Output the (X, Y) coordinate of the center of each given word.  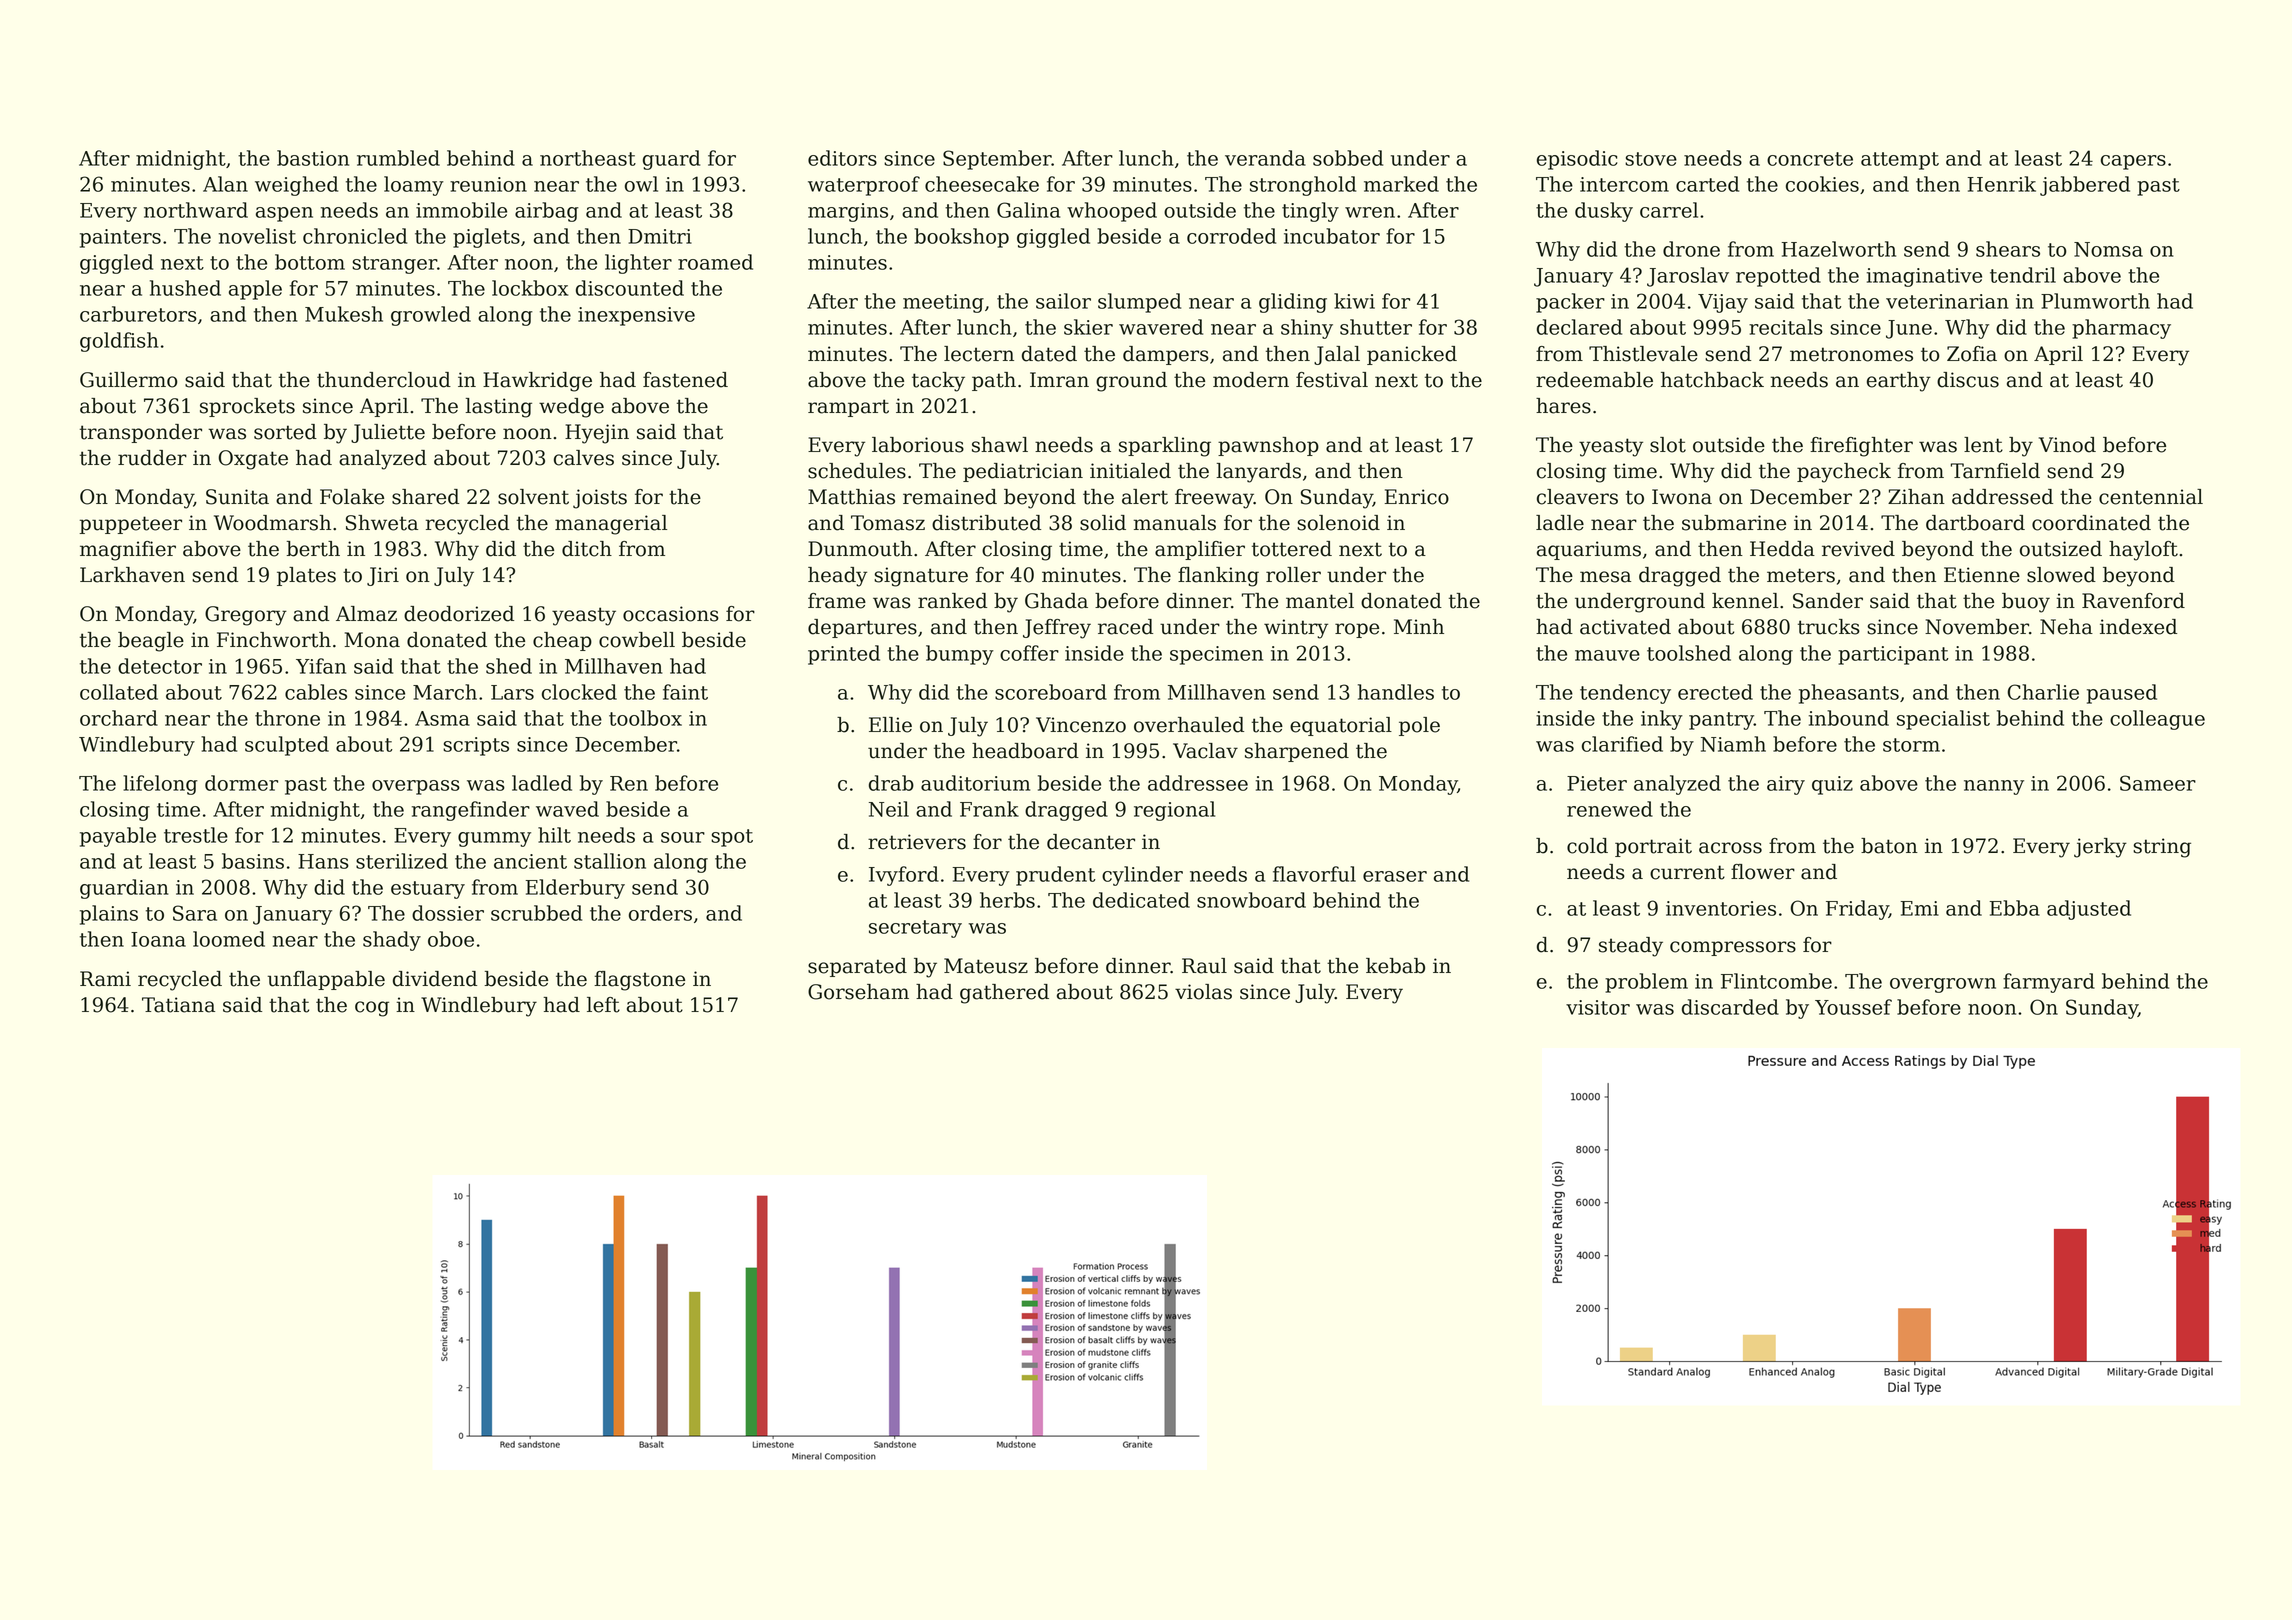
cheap (562, 641)
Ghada (1056, 601)
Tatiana (178, 1005)
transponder (141, 433)
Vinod (2067, 445)
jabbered (2085, 186)
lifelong (160, 785)
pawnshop (1268, 446)
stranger (394, 265)
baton (1889, 846)
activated (1625, 627)
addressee (1198, 783)
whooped (1112, 212)
